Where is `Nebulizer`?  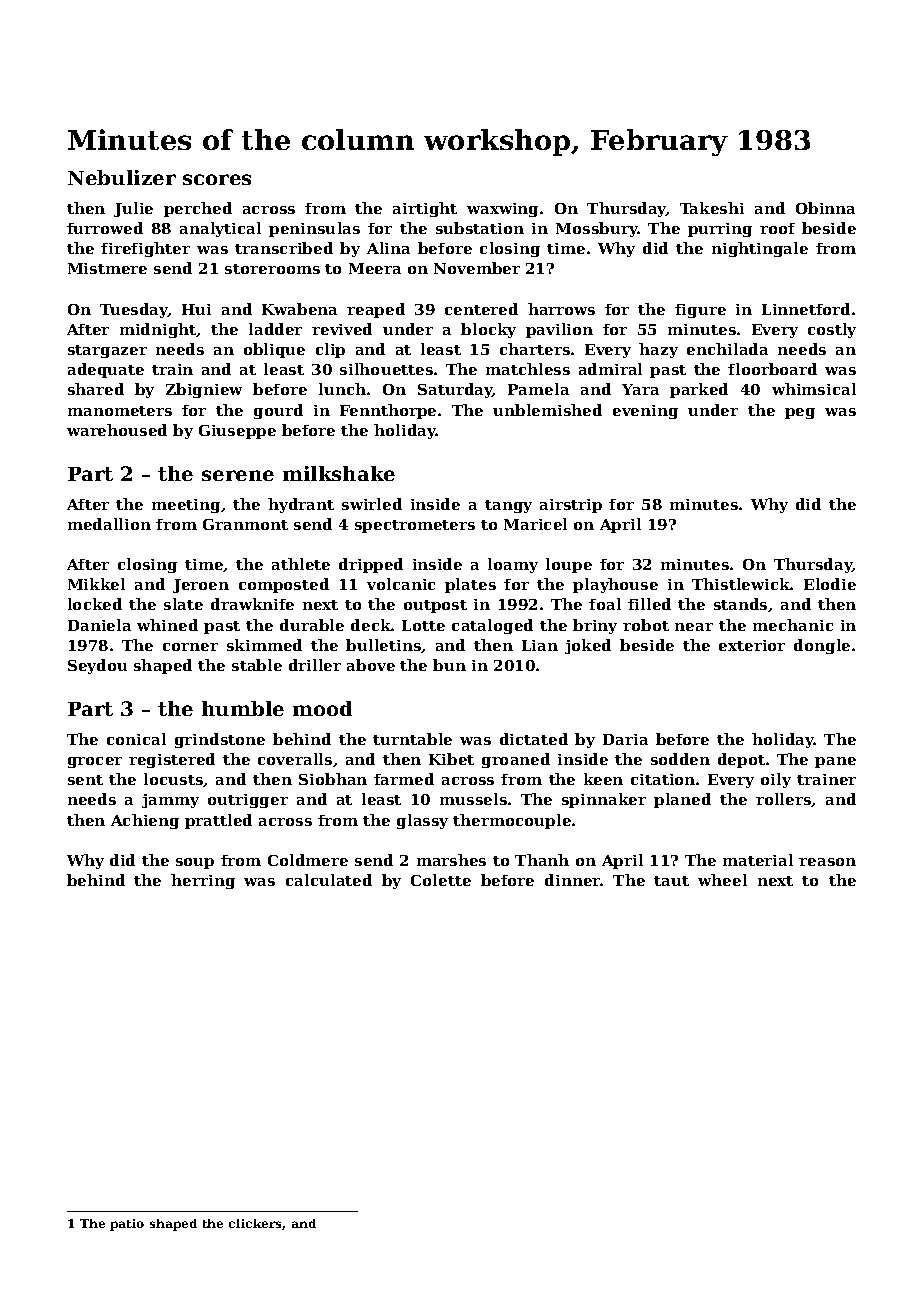 Nebulizer is located at coordinates (122, 177).
